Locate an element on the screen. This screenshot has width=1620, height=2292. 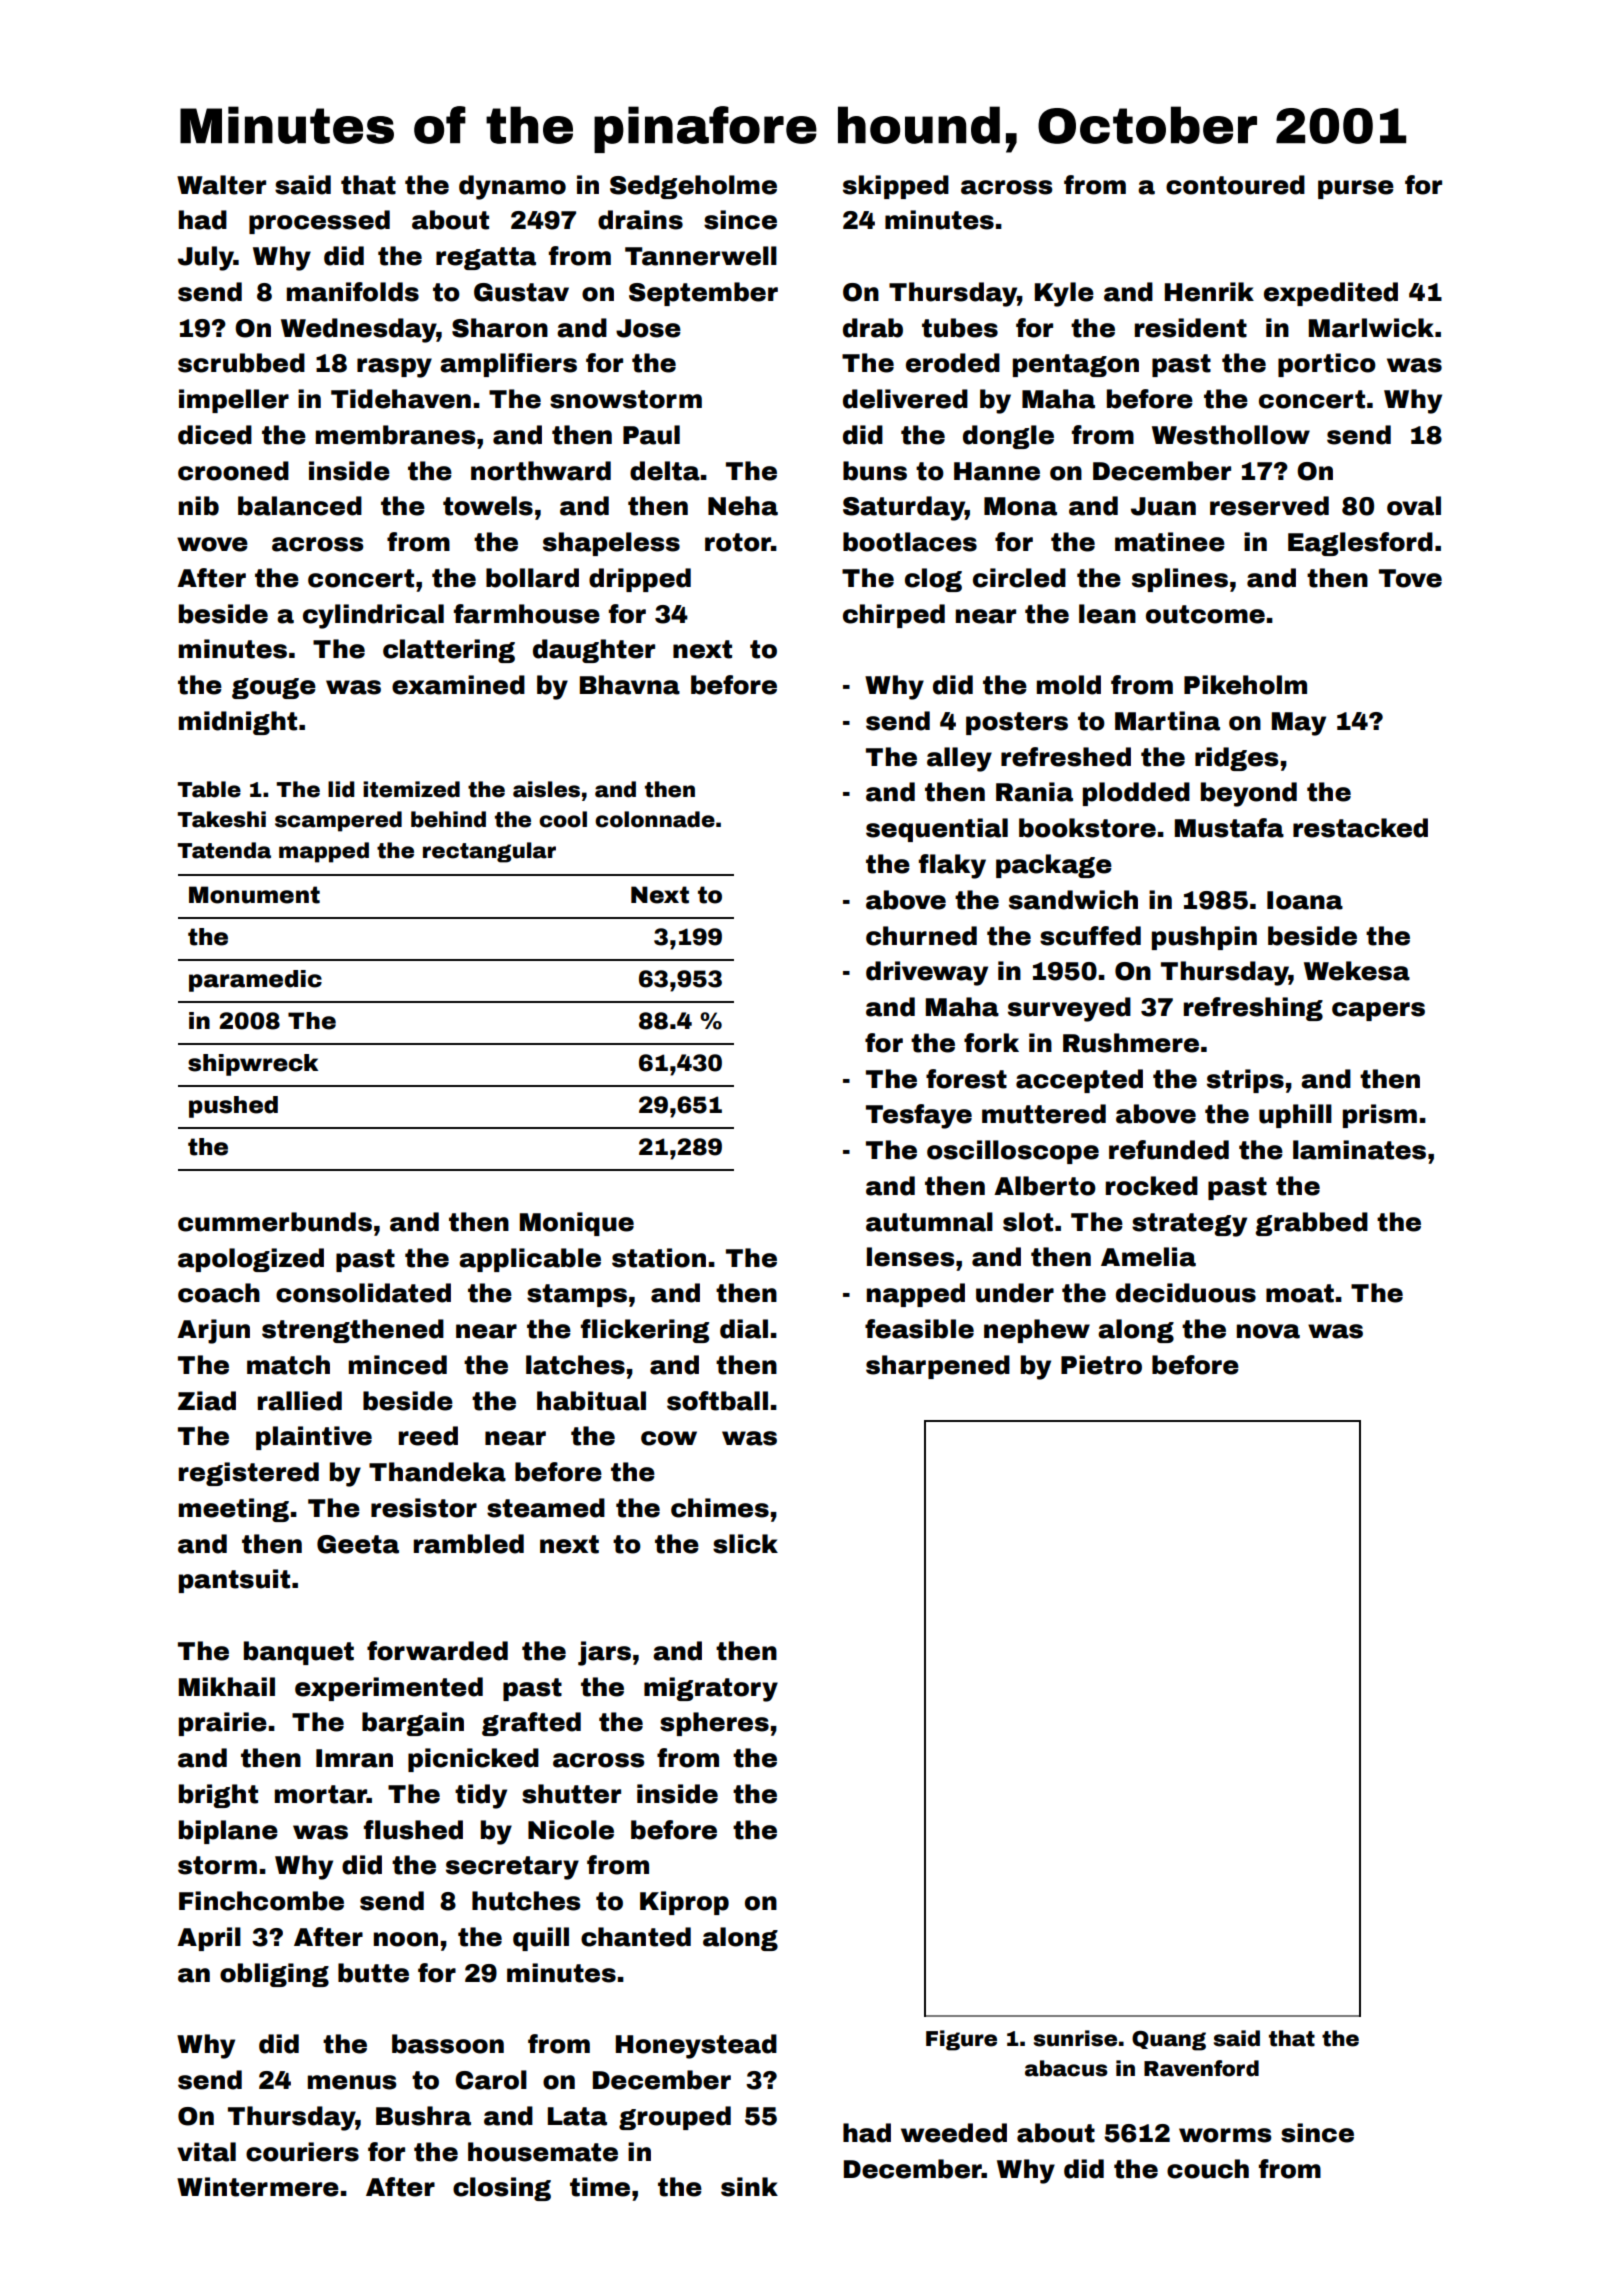
contoured is located at coordinates (1235, 185).
